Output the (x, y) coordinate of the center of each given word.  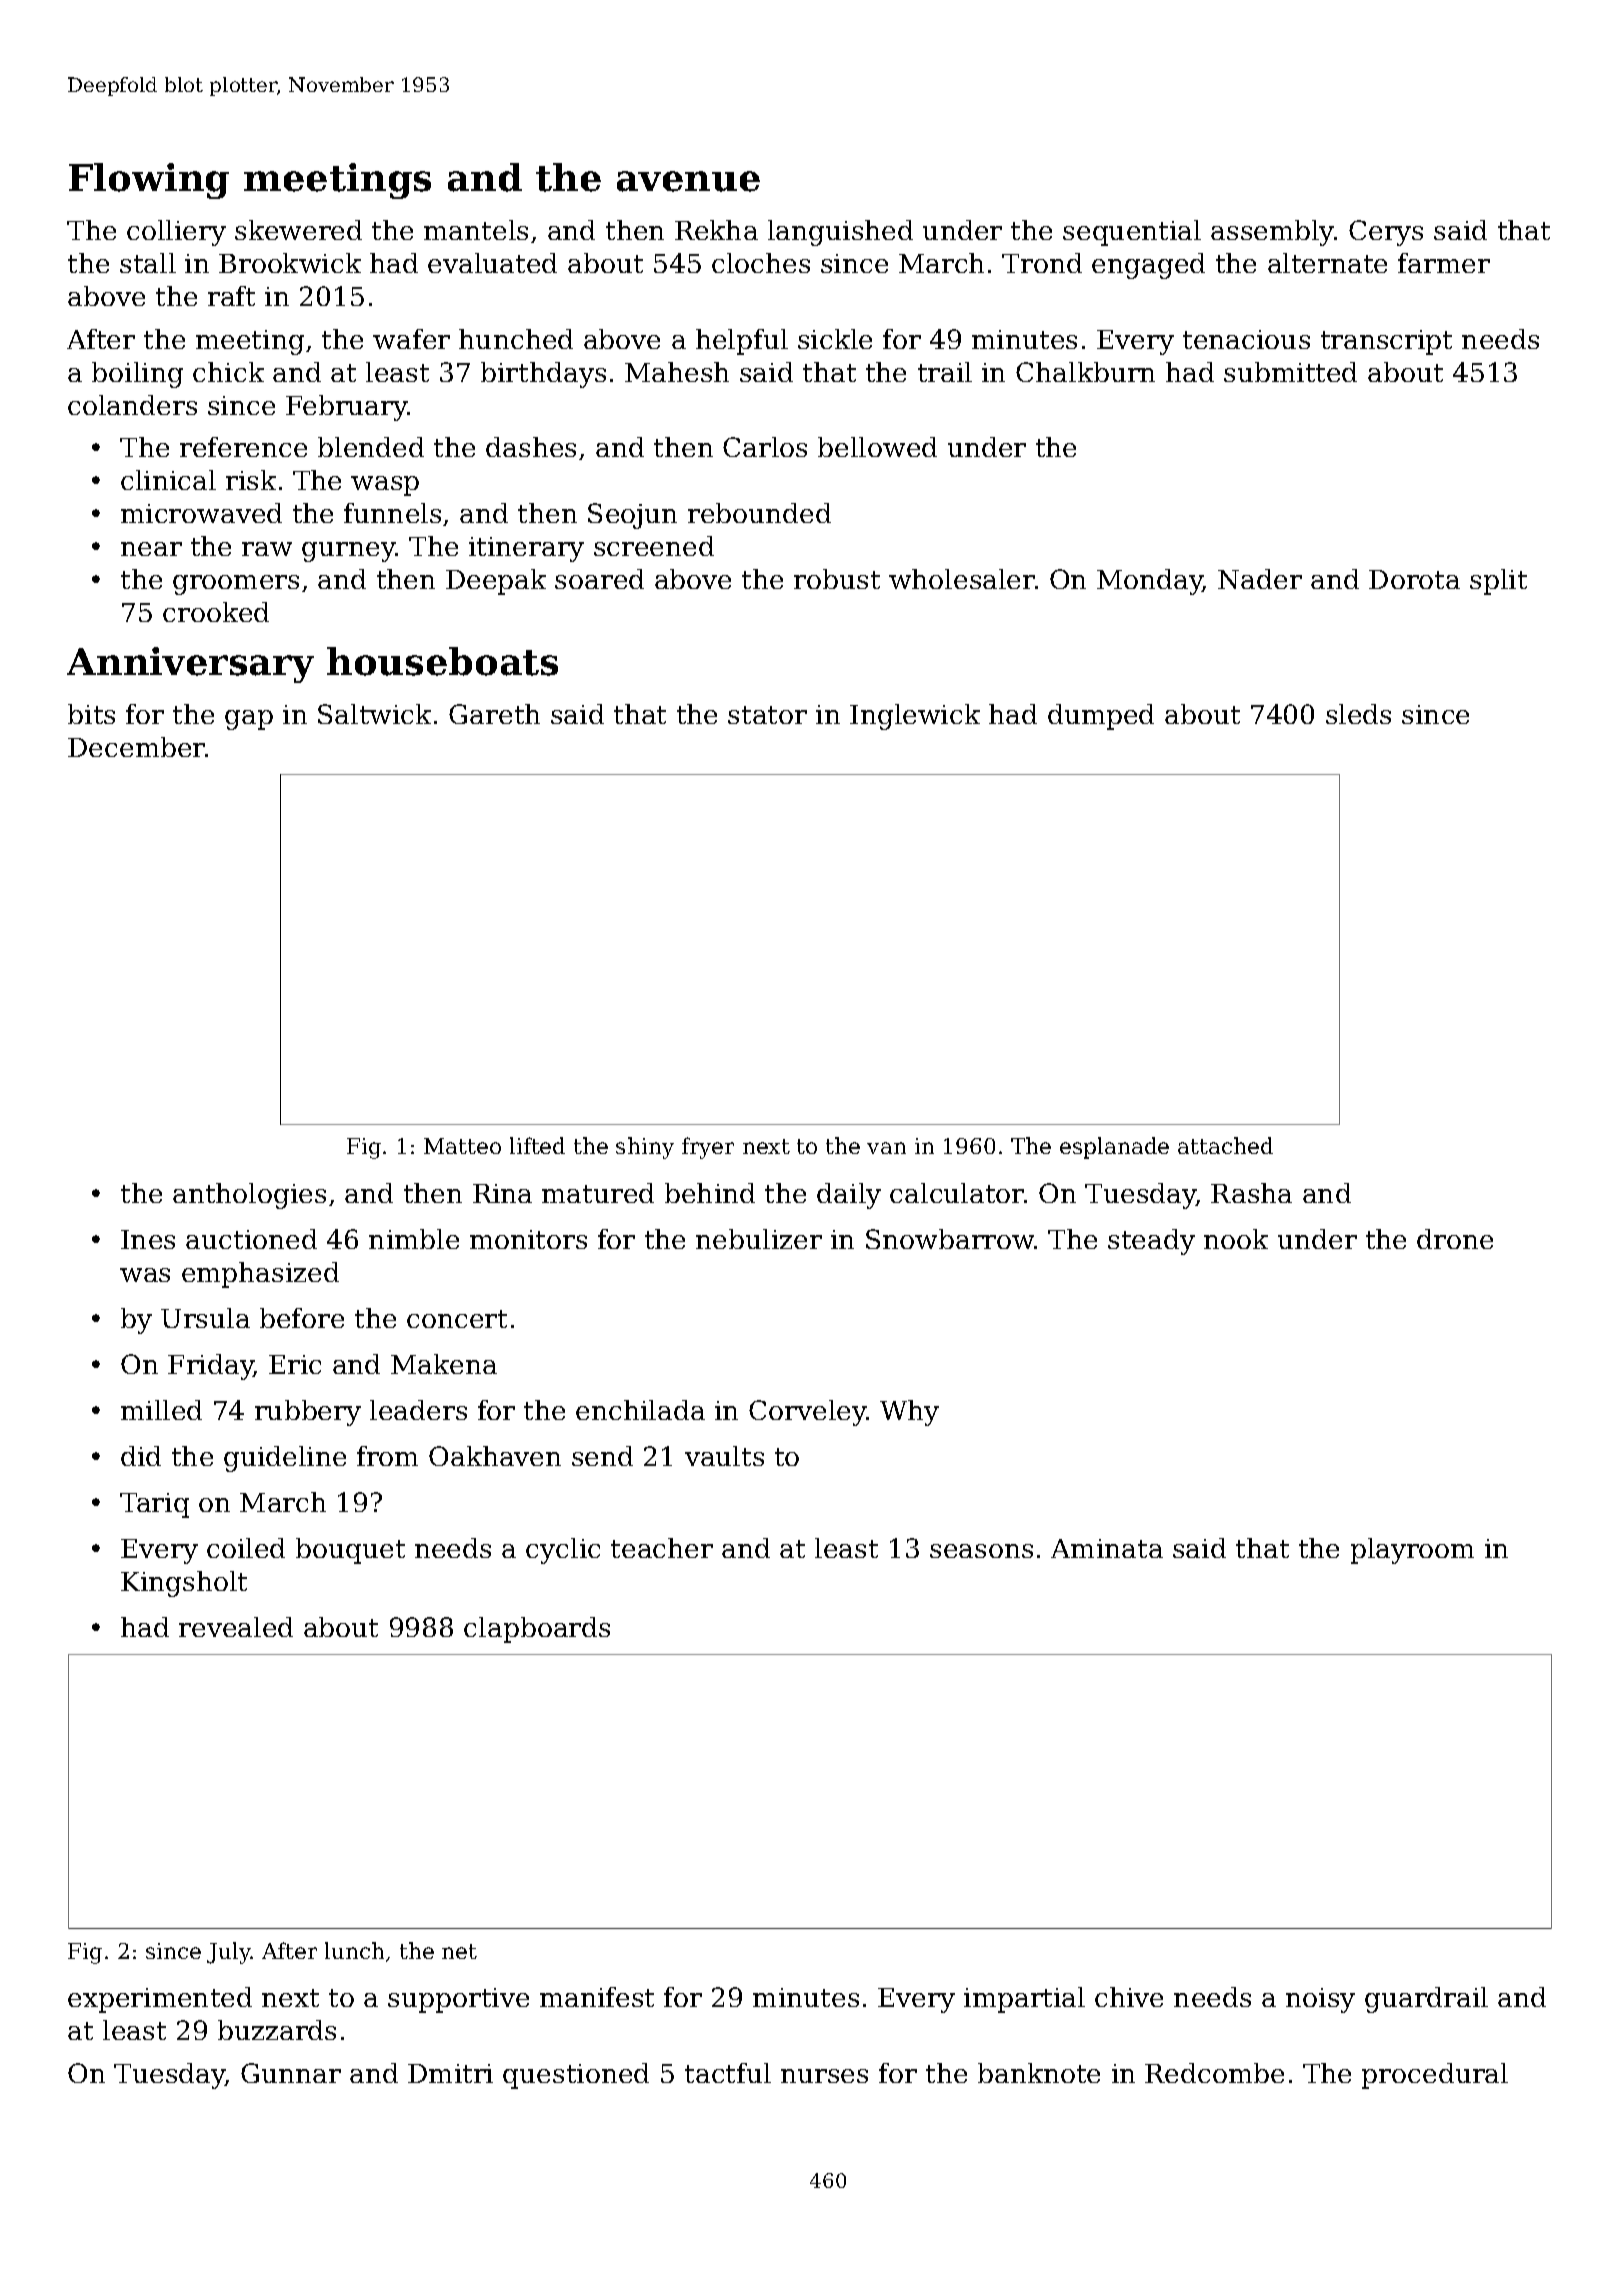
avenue (688, 181)
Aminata (1107, 1548)
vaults (724, 1456)
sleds (1358, 714)
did (141, 1456)
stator (767, 715)
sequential (1132, 233)
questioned (576, 2076)
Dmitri (450, 2073)
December (136, 747)
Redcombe (1214, 2073)
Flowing (149, 181)
